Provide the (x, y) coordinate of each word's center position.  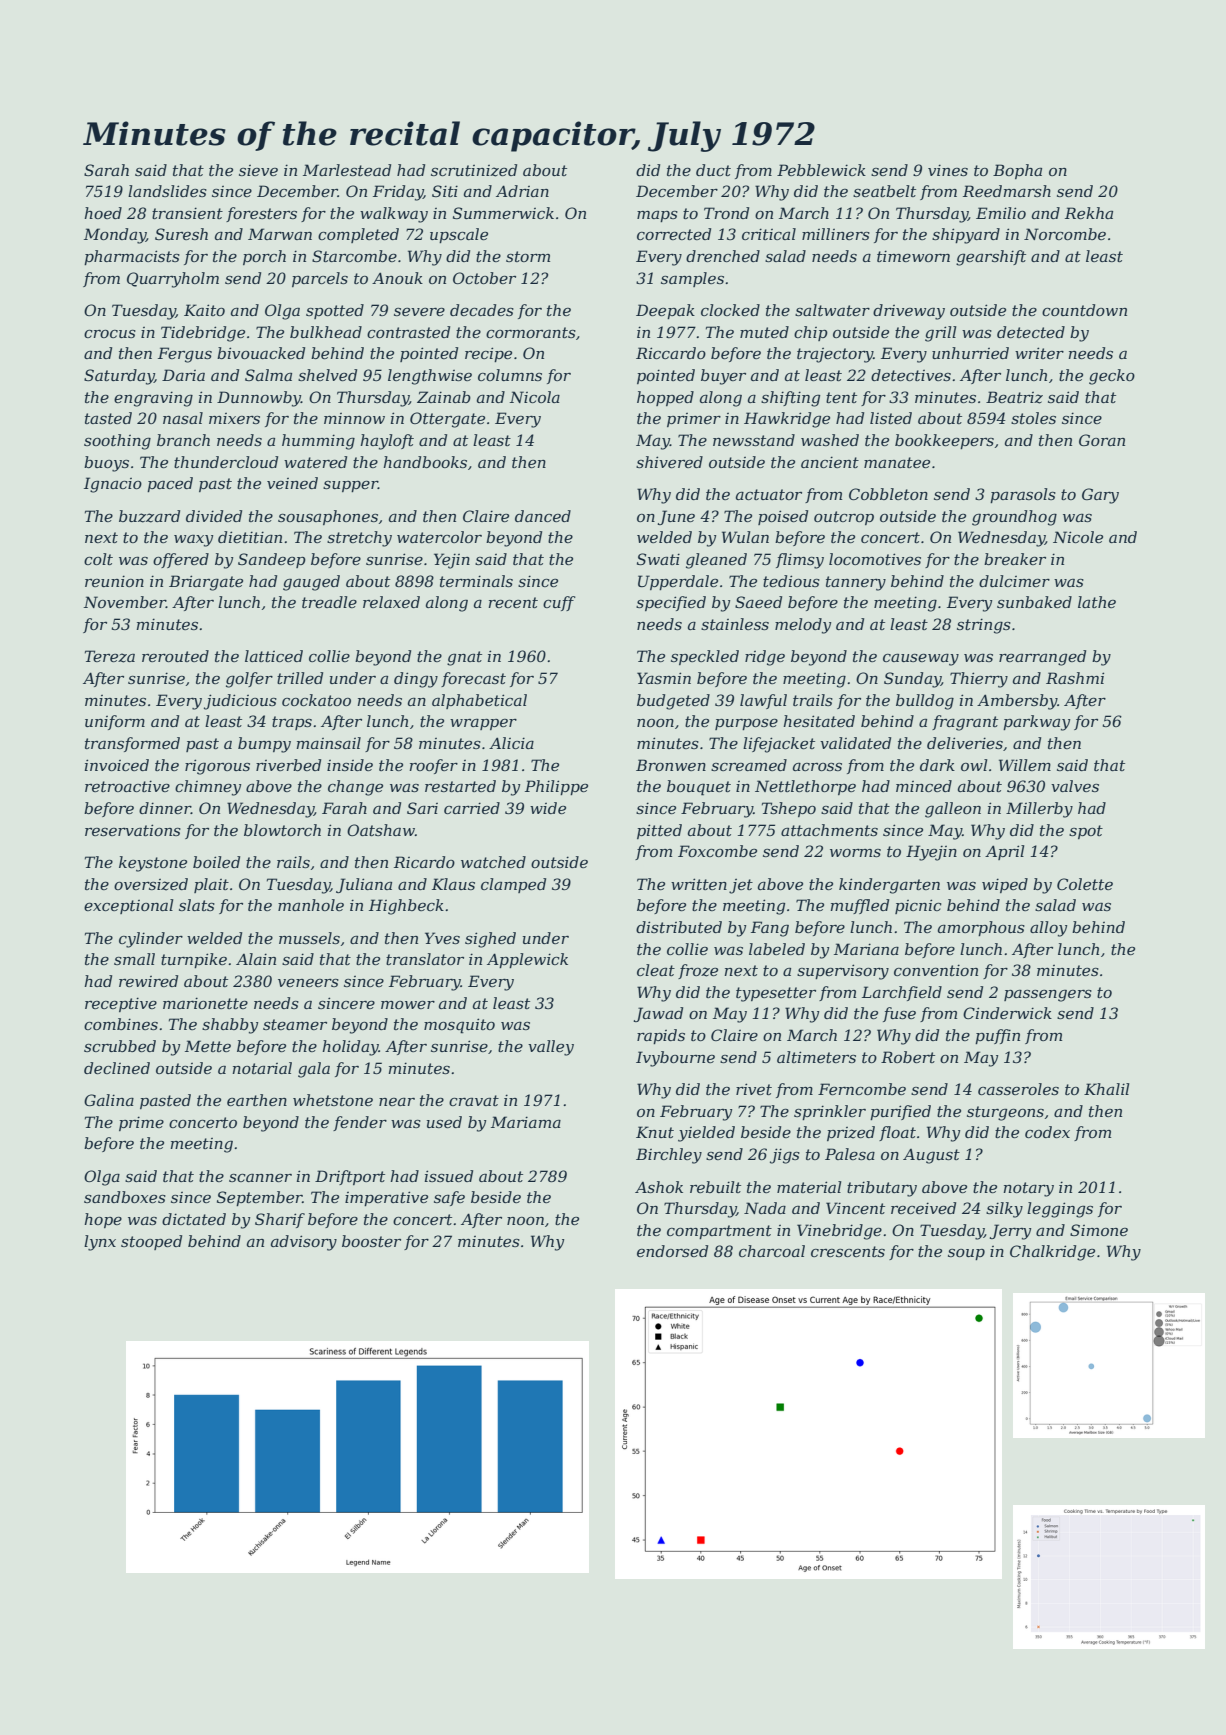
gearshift (991, 258)
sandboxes (125, 1197)
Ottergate (447, 420)
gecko (1112, 377)
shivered (669, 462)
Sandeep (272, 560)
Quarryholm (173, 280)
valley (551, 1048)
